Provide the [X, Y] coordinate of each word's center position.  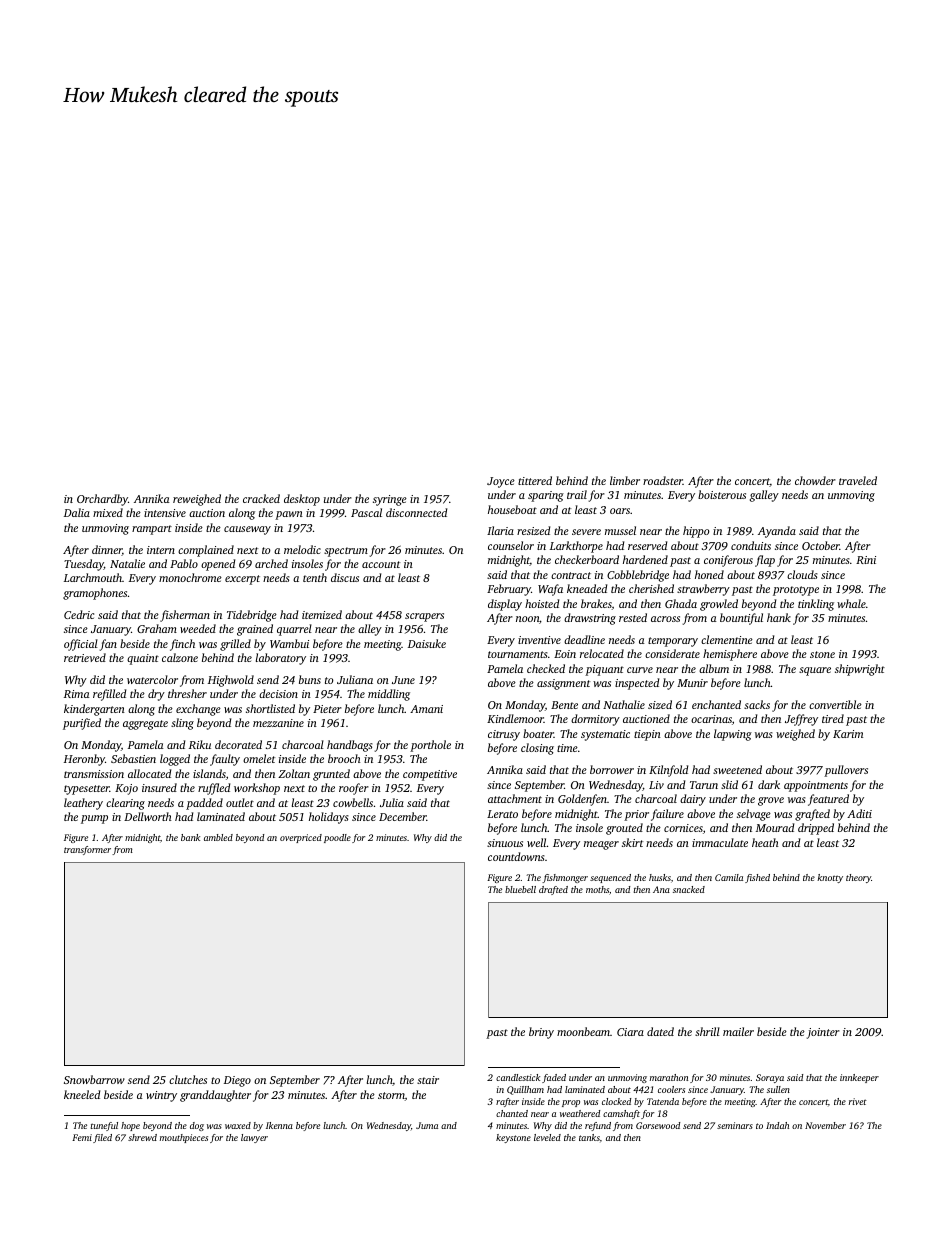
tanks [589, 1137]
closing [537, 749]
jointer [823, 1033]
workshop [257, 789]
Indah [777, 1125]
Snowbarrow [94, 1079]
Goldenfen [582, 800]
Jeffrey [801, 720]
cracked [261, 498]
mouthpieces [184, 1138]
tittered [535, 480]
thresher [187, 693]
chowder [815, 480]
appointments [816, 786]
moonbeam [583, 1031]
